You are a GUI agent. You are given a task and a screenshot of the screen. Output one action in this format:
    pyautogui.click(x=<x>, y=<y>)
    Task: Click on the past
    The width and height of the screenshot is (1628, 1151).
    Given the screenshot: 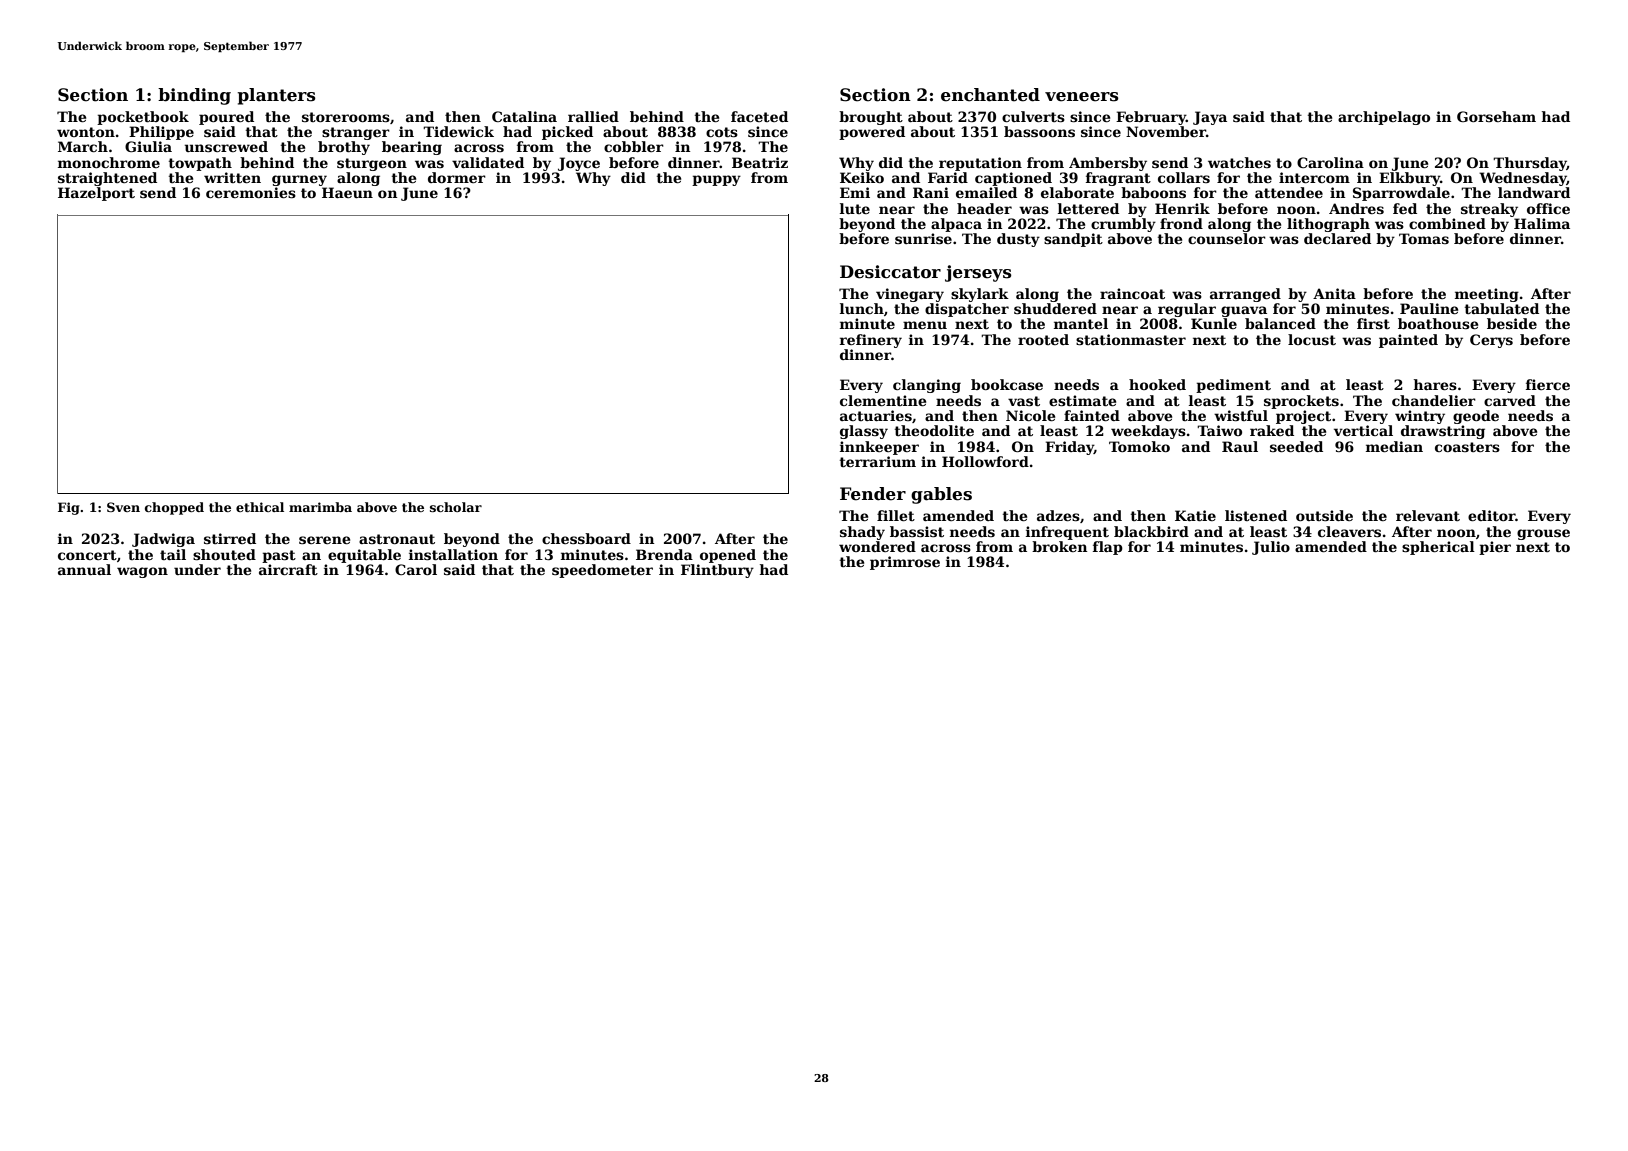 What is the action you would take?
    pyautogui.click(x=279, y=556)
